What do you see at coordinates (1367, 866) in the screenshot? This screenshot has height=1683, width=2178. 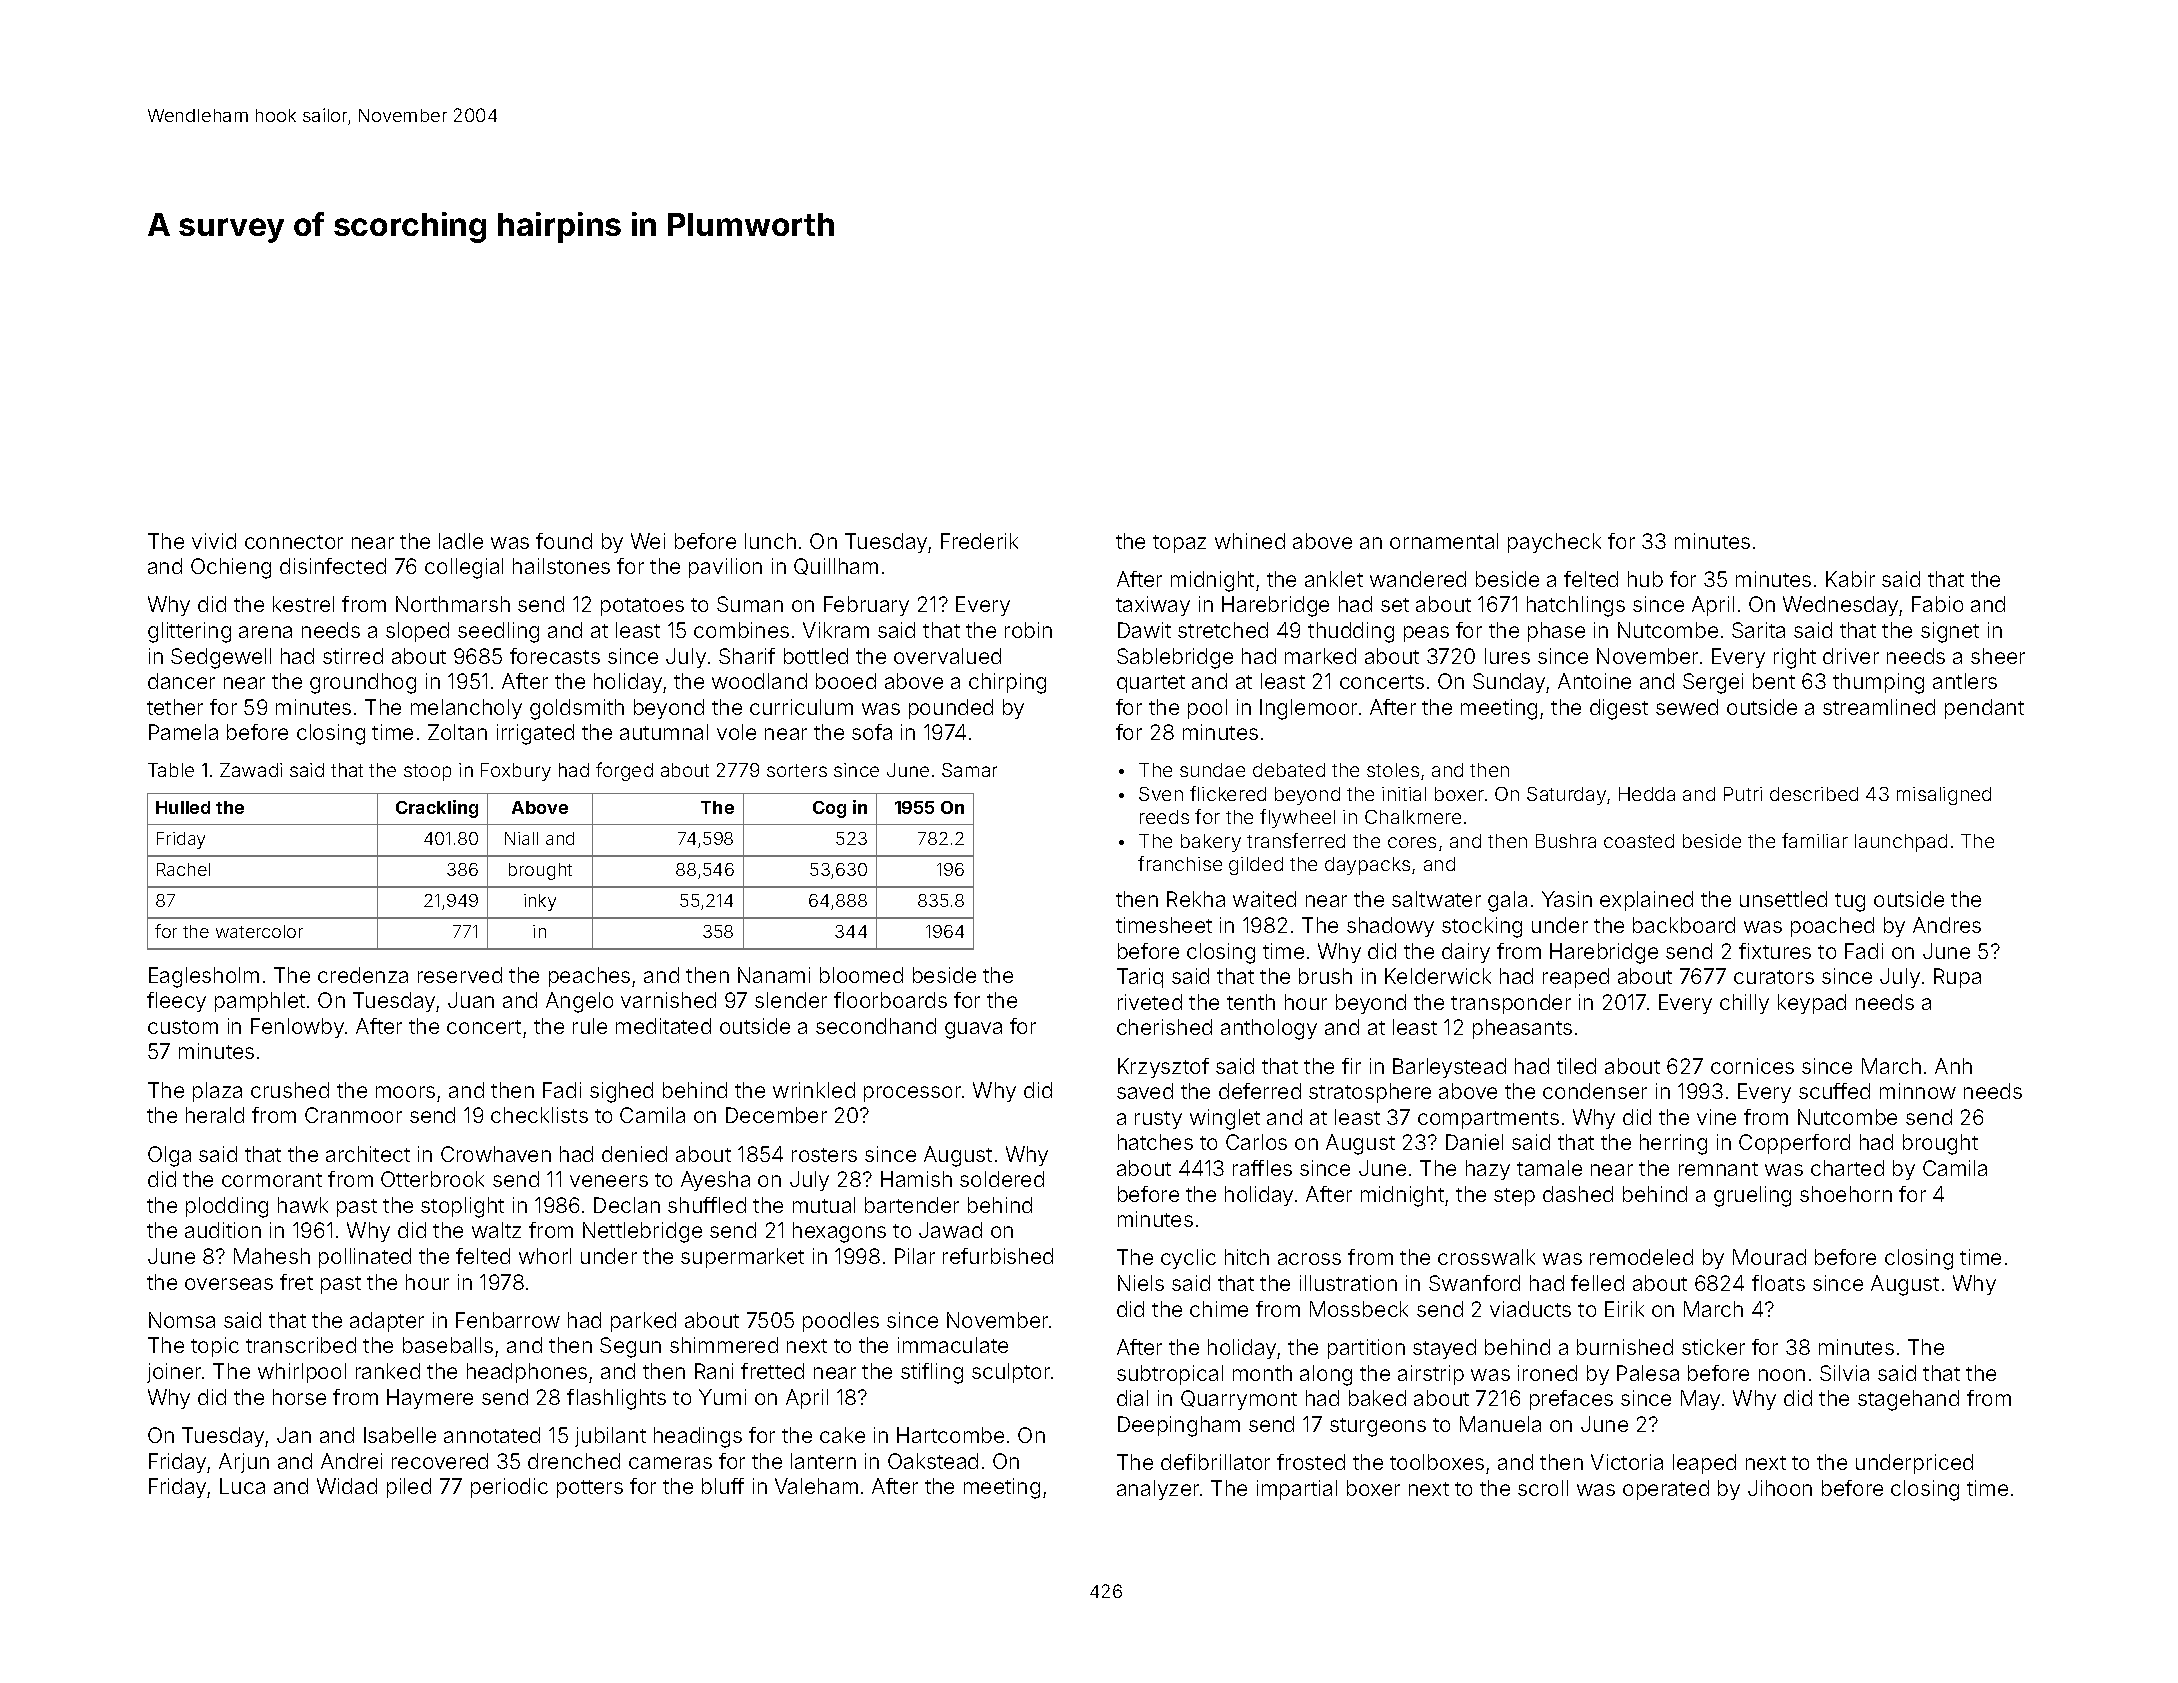 I see `daypacks` at bounding box center [1367, 866].
